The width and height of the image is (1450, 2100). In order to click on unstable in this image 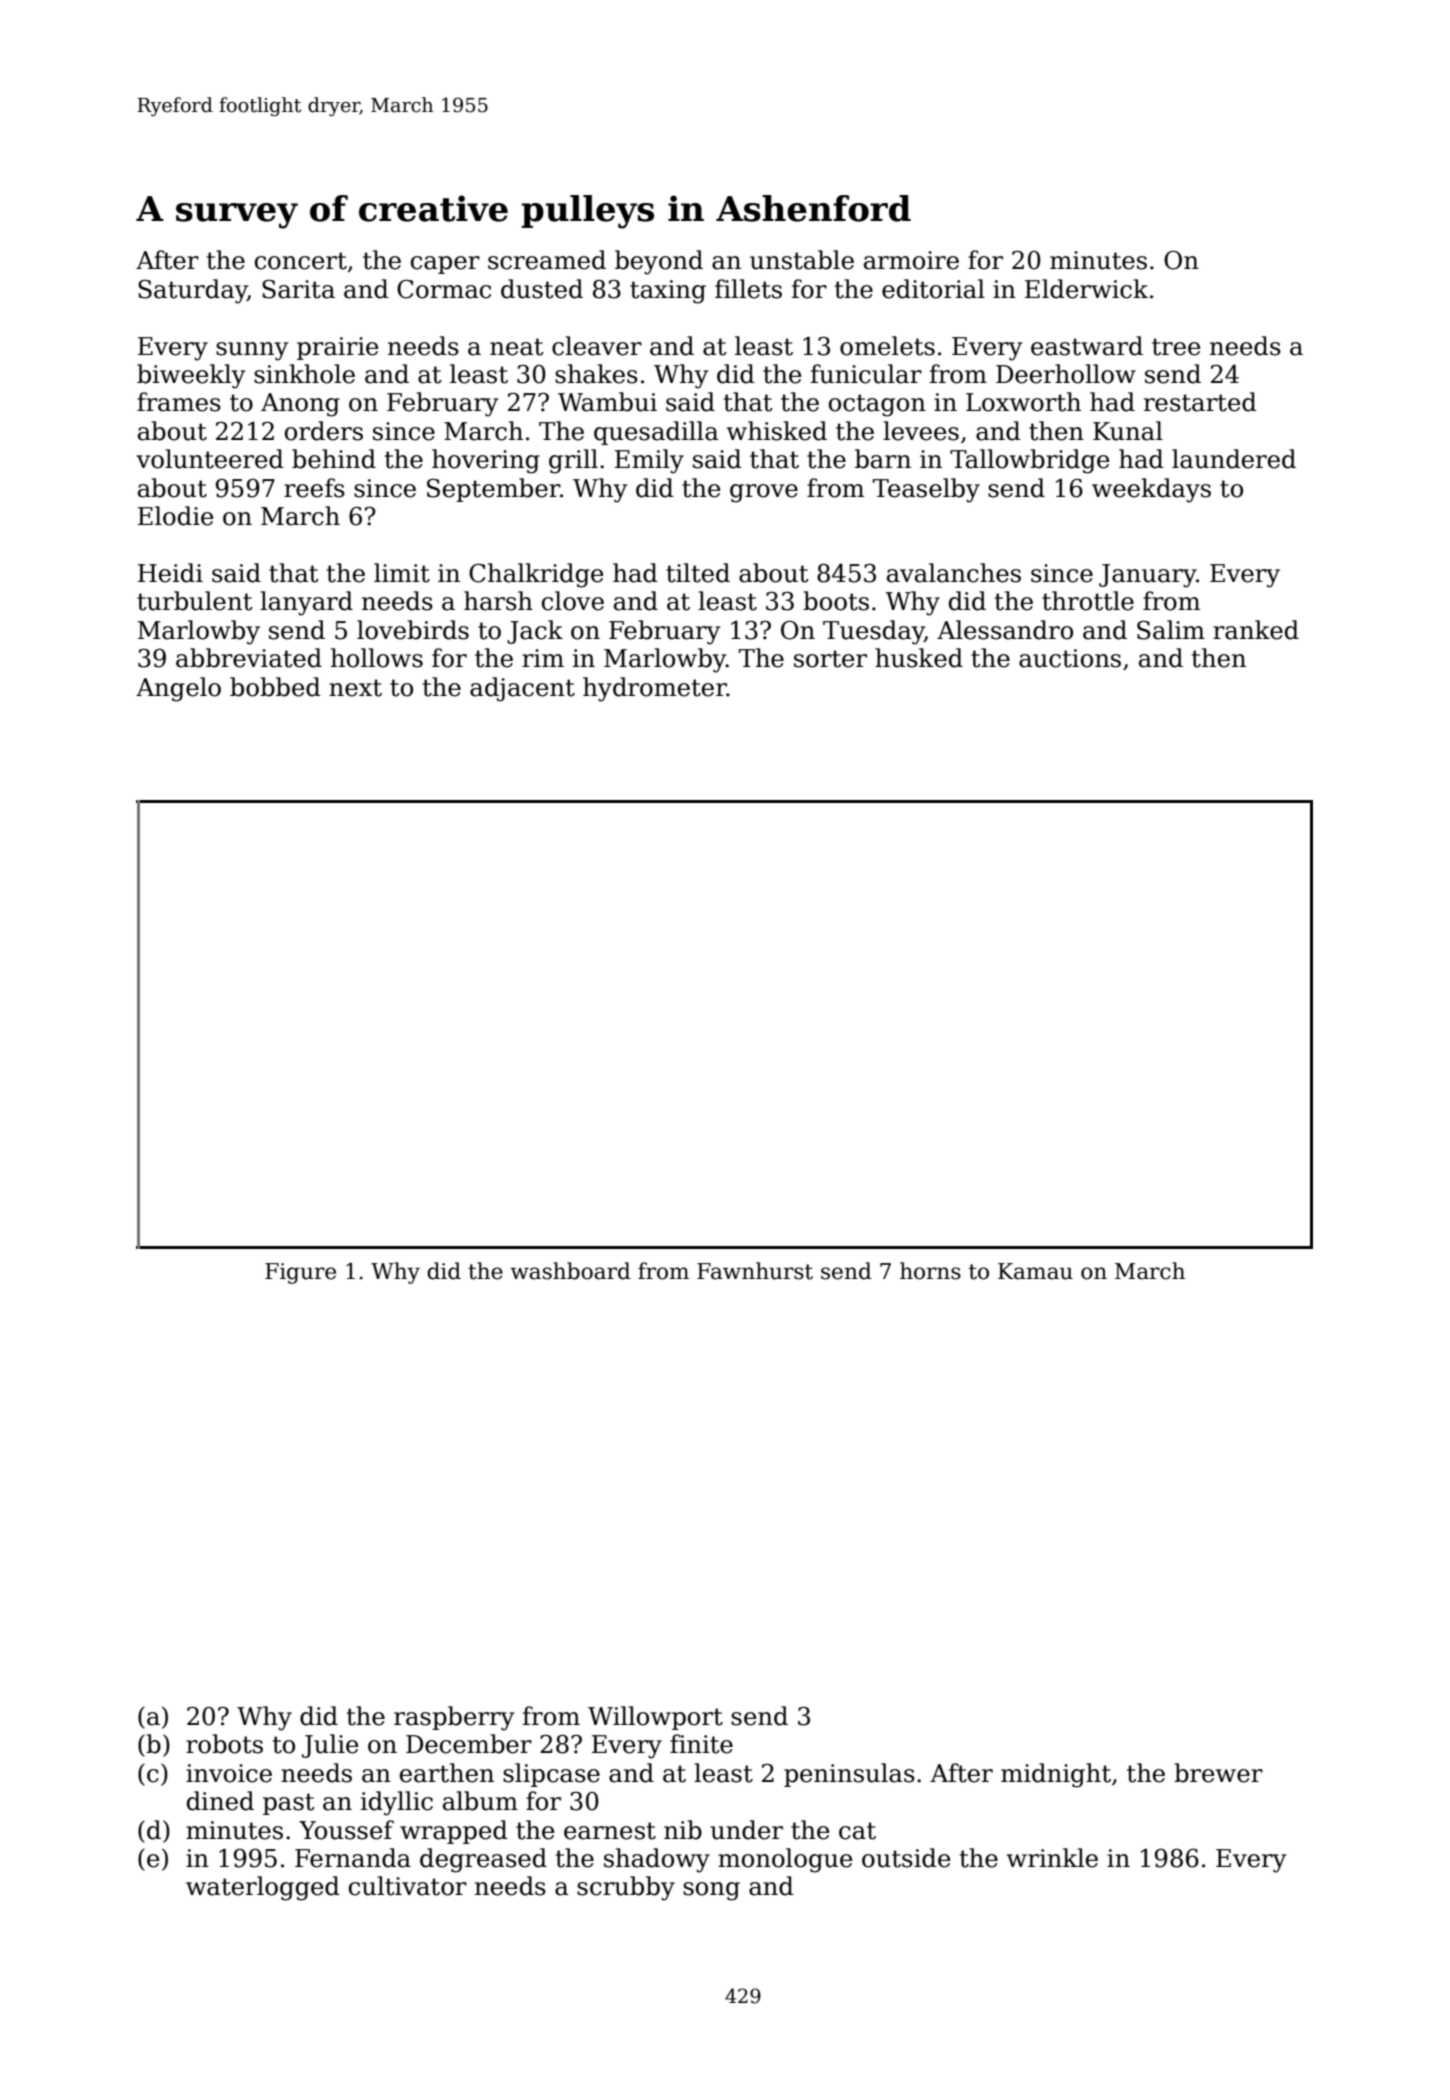, I will do `click(802, 260)`.
